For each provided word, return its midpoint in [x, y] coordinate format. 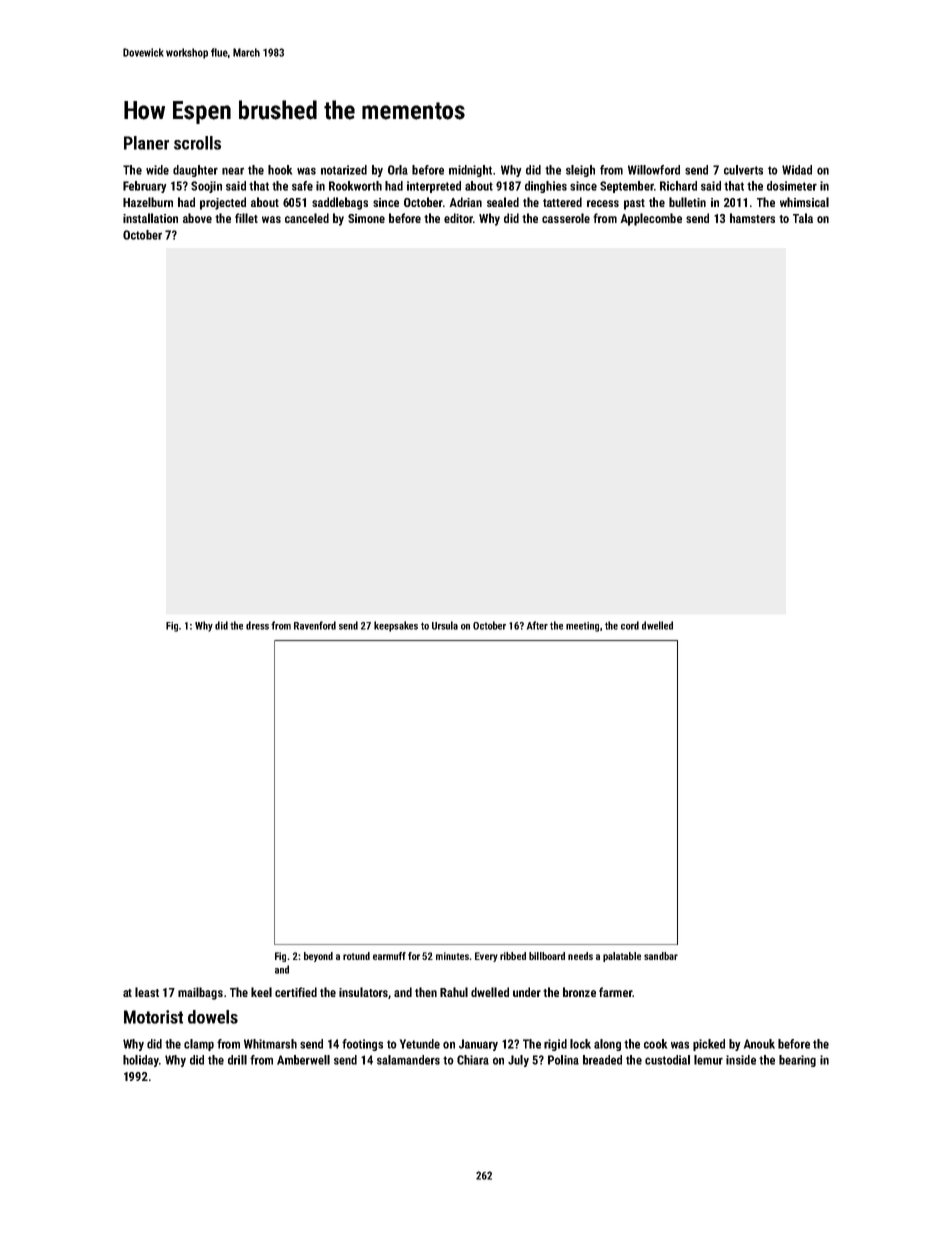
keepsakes [396, 626]
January [478, 1045]
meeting [582, 627]
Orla [398, 170]
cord [630, 625]
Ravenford [315, 625]
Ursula [445, 625]
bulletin [687, 202]
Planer [146, 143]
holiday [141, 1061]
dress [257, 625]
